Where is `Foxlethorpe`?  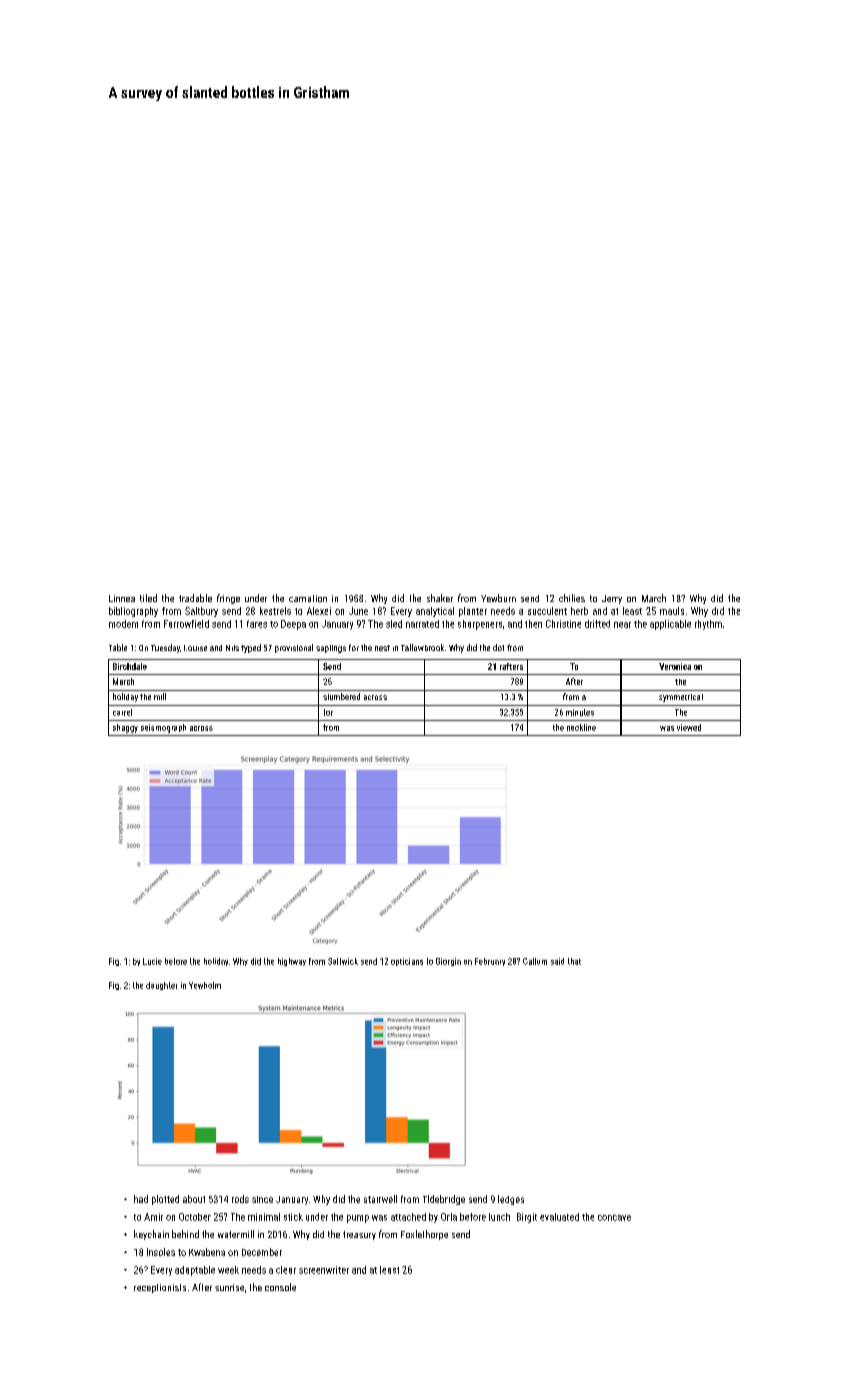 Foxlethorpe is located at coordinates (424, 1235).
